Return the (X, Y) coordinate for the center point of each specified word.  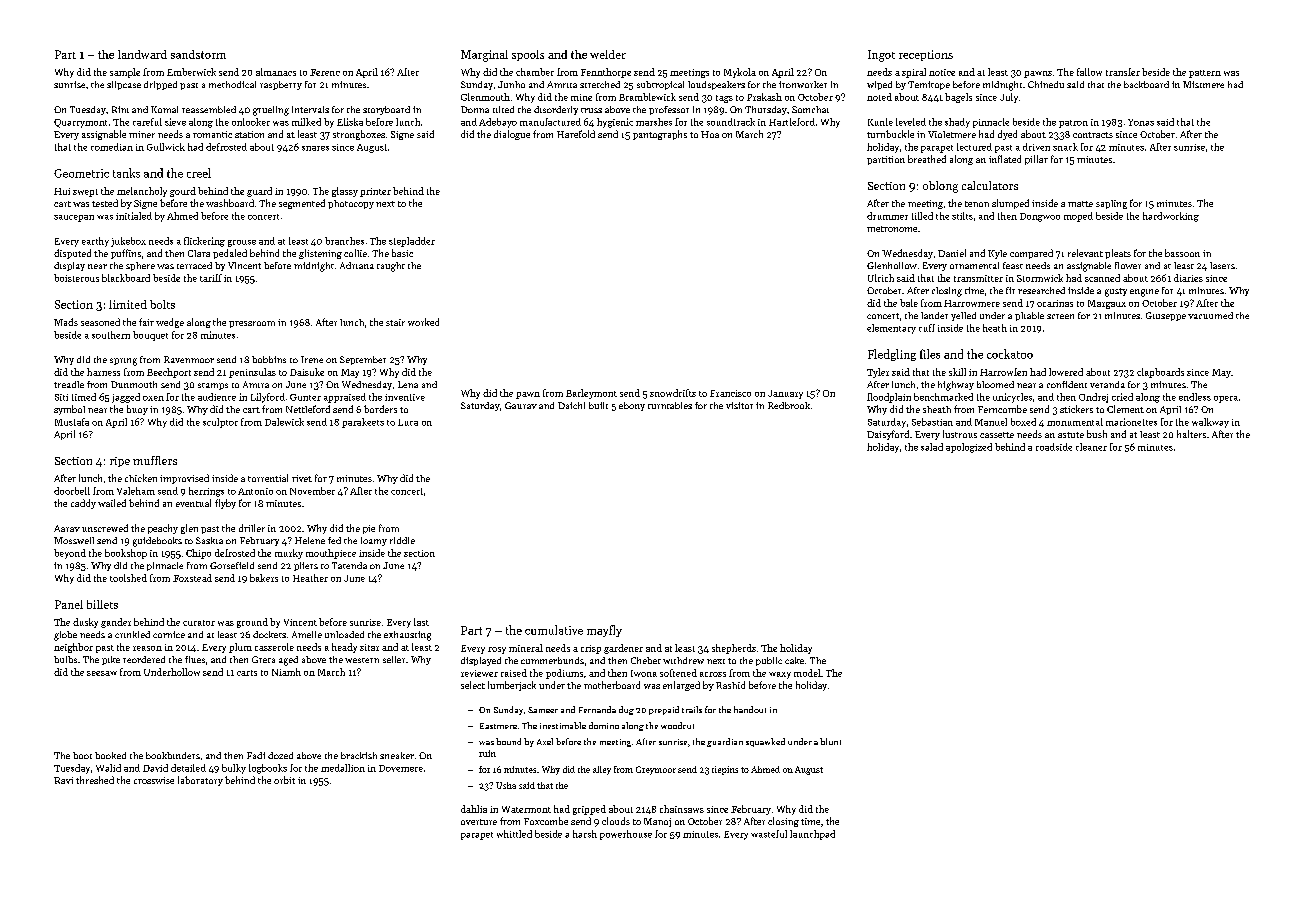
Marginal (484, 56)
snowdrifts (673, 393)
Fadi (256, 755)
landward (142, 54)
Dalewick (284, 422)
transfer (1123, 72)
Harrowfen (1003, 372)
